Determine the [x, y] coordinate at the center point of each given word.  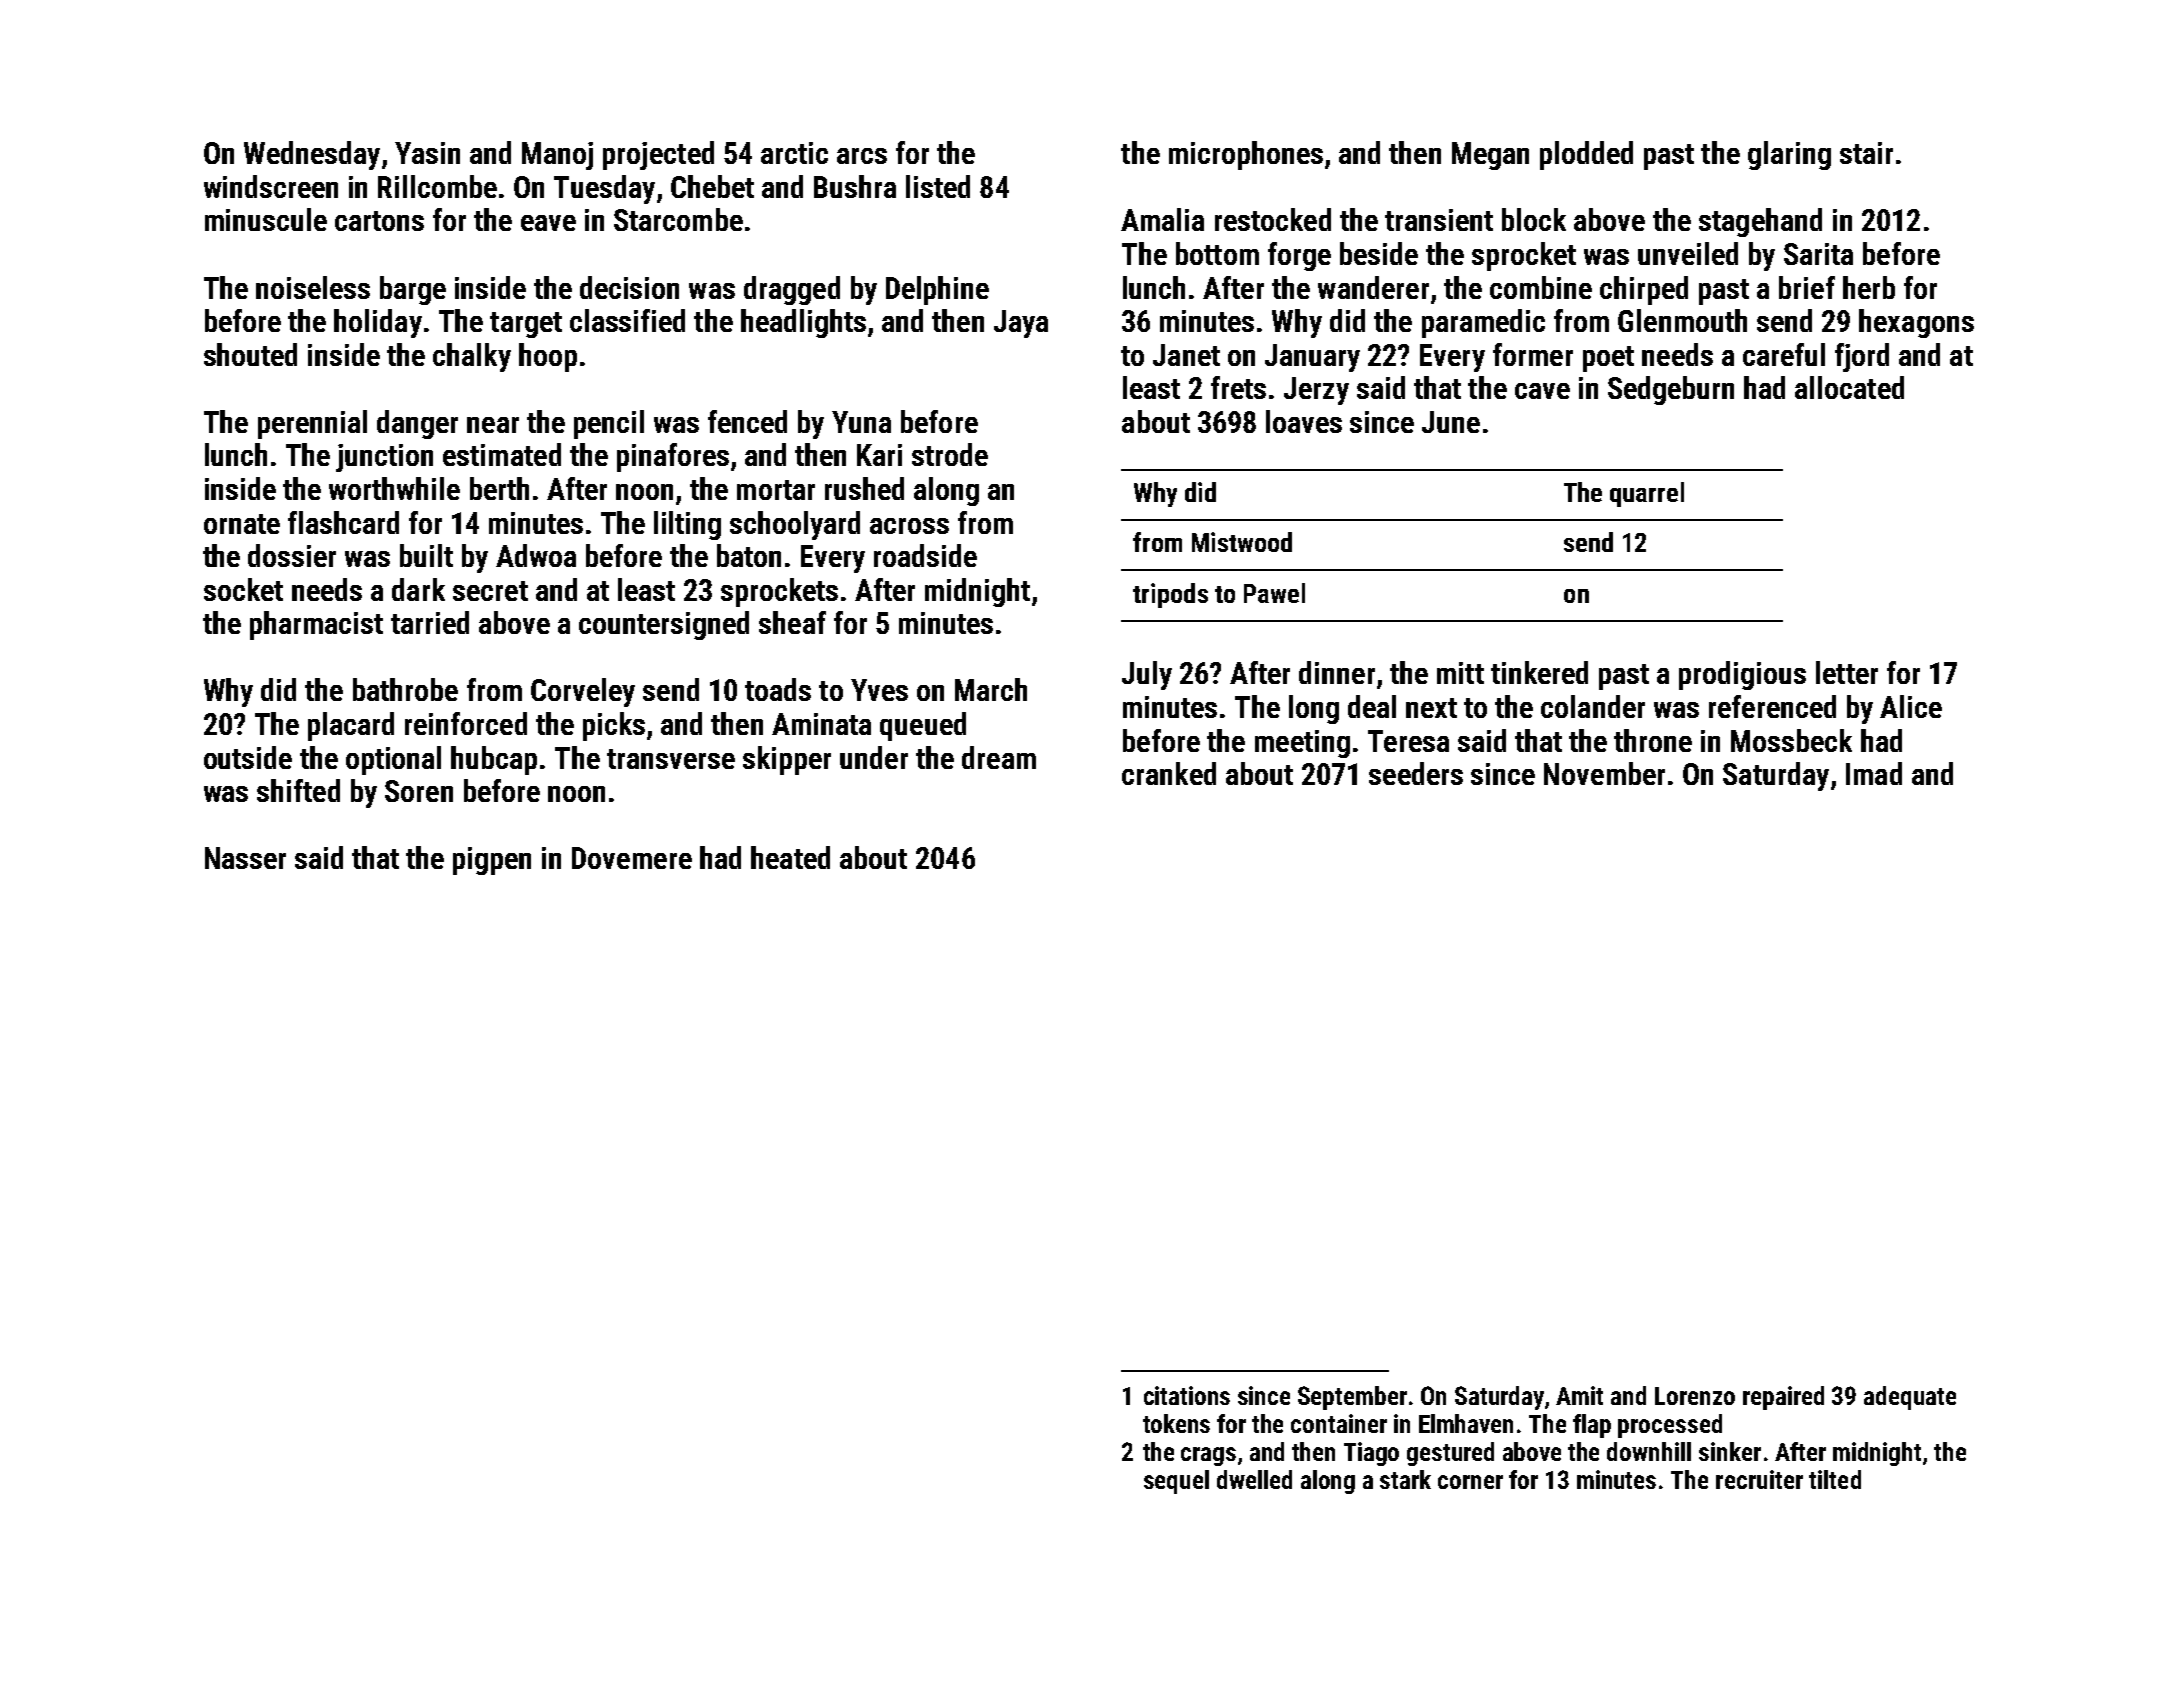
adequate [1910, 1398]
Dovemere [632, 858]
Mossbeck [1791, 740]
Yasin [427, 153]
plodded [1586, 155]
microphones [1246, 155]
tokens [1176, 1423]
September [1352, 1398]
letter [1847, 672]
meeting [1302, 744]
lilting [687, 525]
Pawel [1274, 593]
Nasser [245, 858]
